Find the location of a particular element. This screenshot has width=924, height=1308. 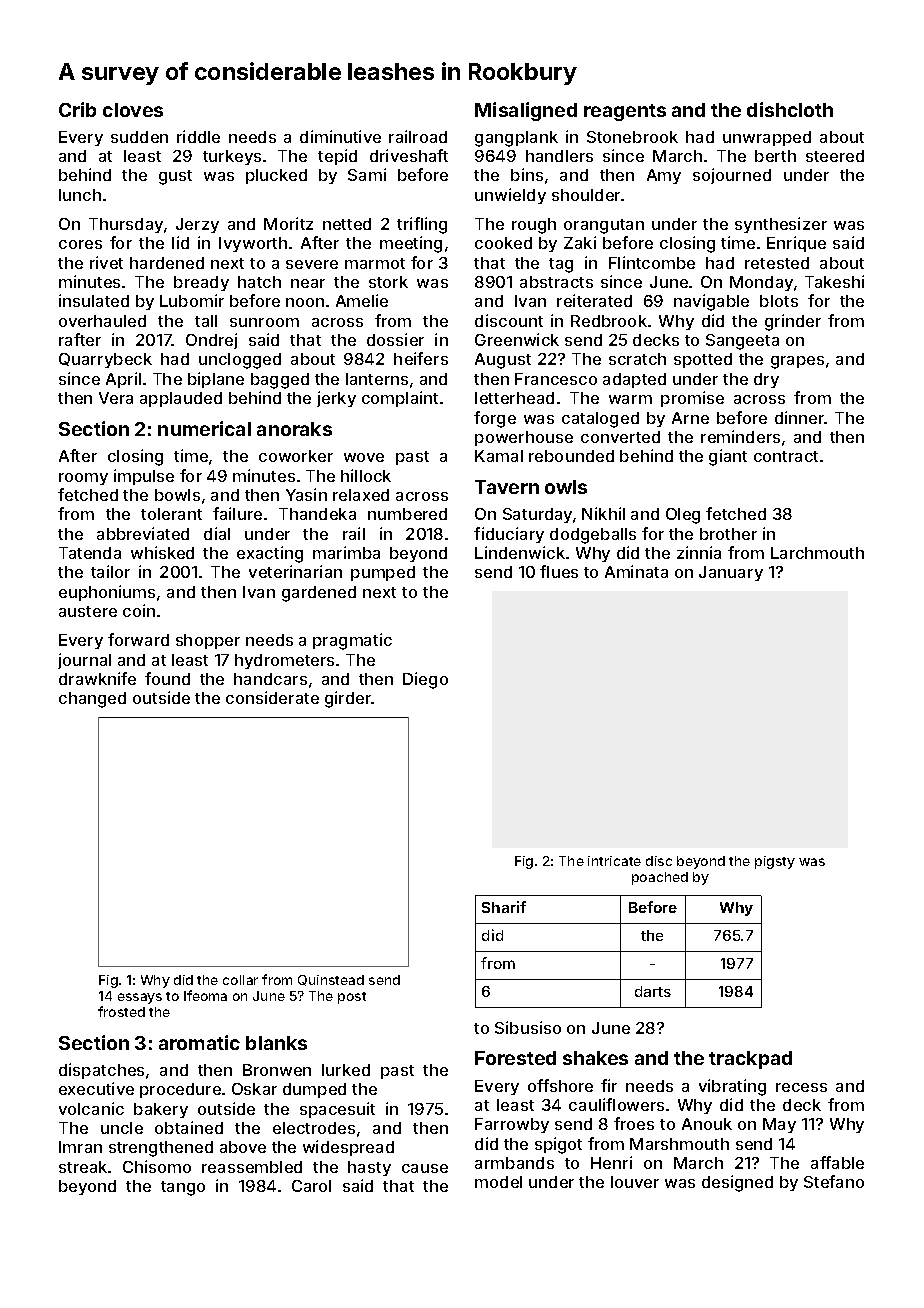

steered is located at coordinates (835, 156).
